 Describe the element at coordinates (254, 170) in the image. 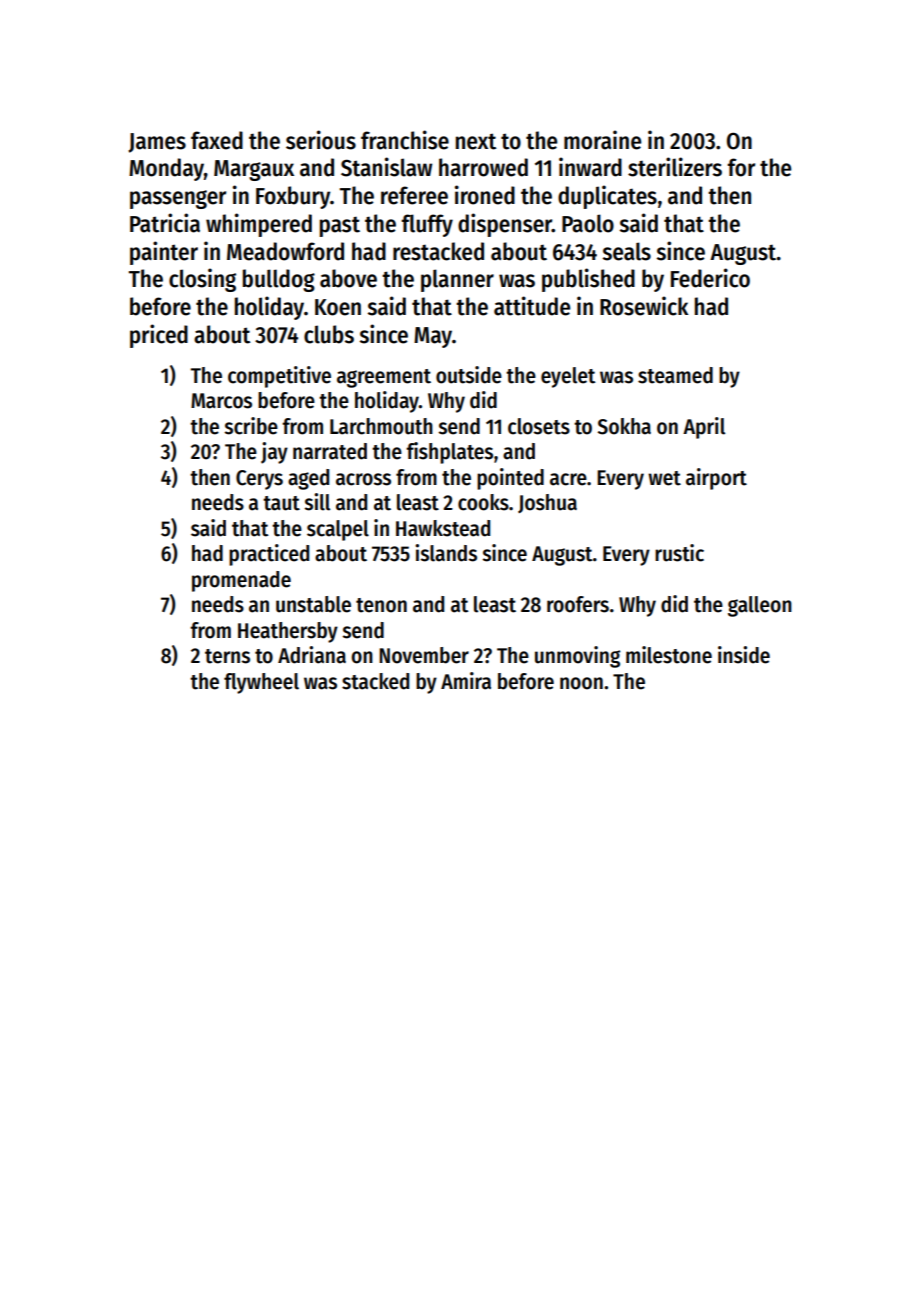

I see `Margaux` at that location.
